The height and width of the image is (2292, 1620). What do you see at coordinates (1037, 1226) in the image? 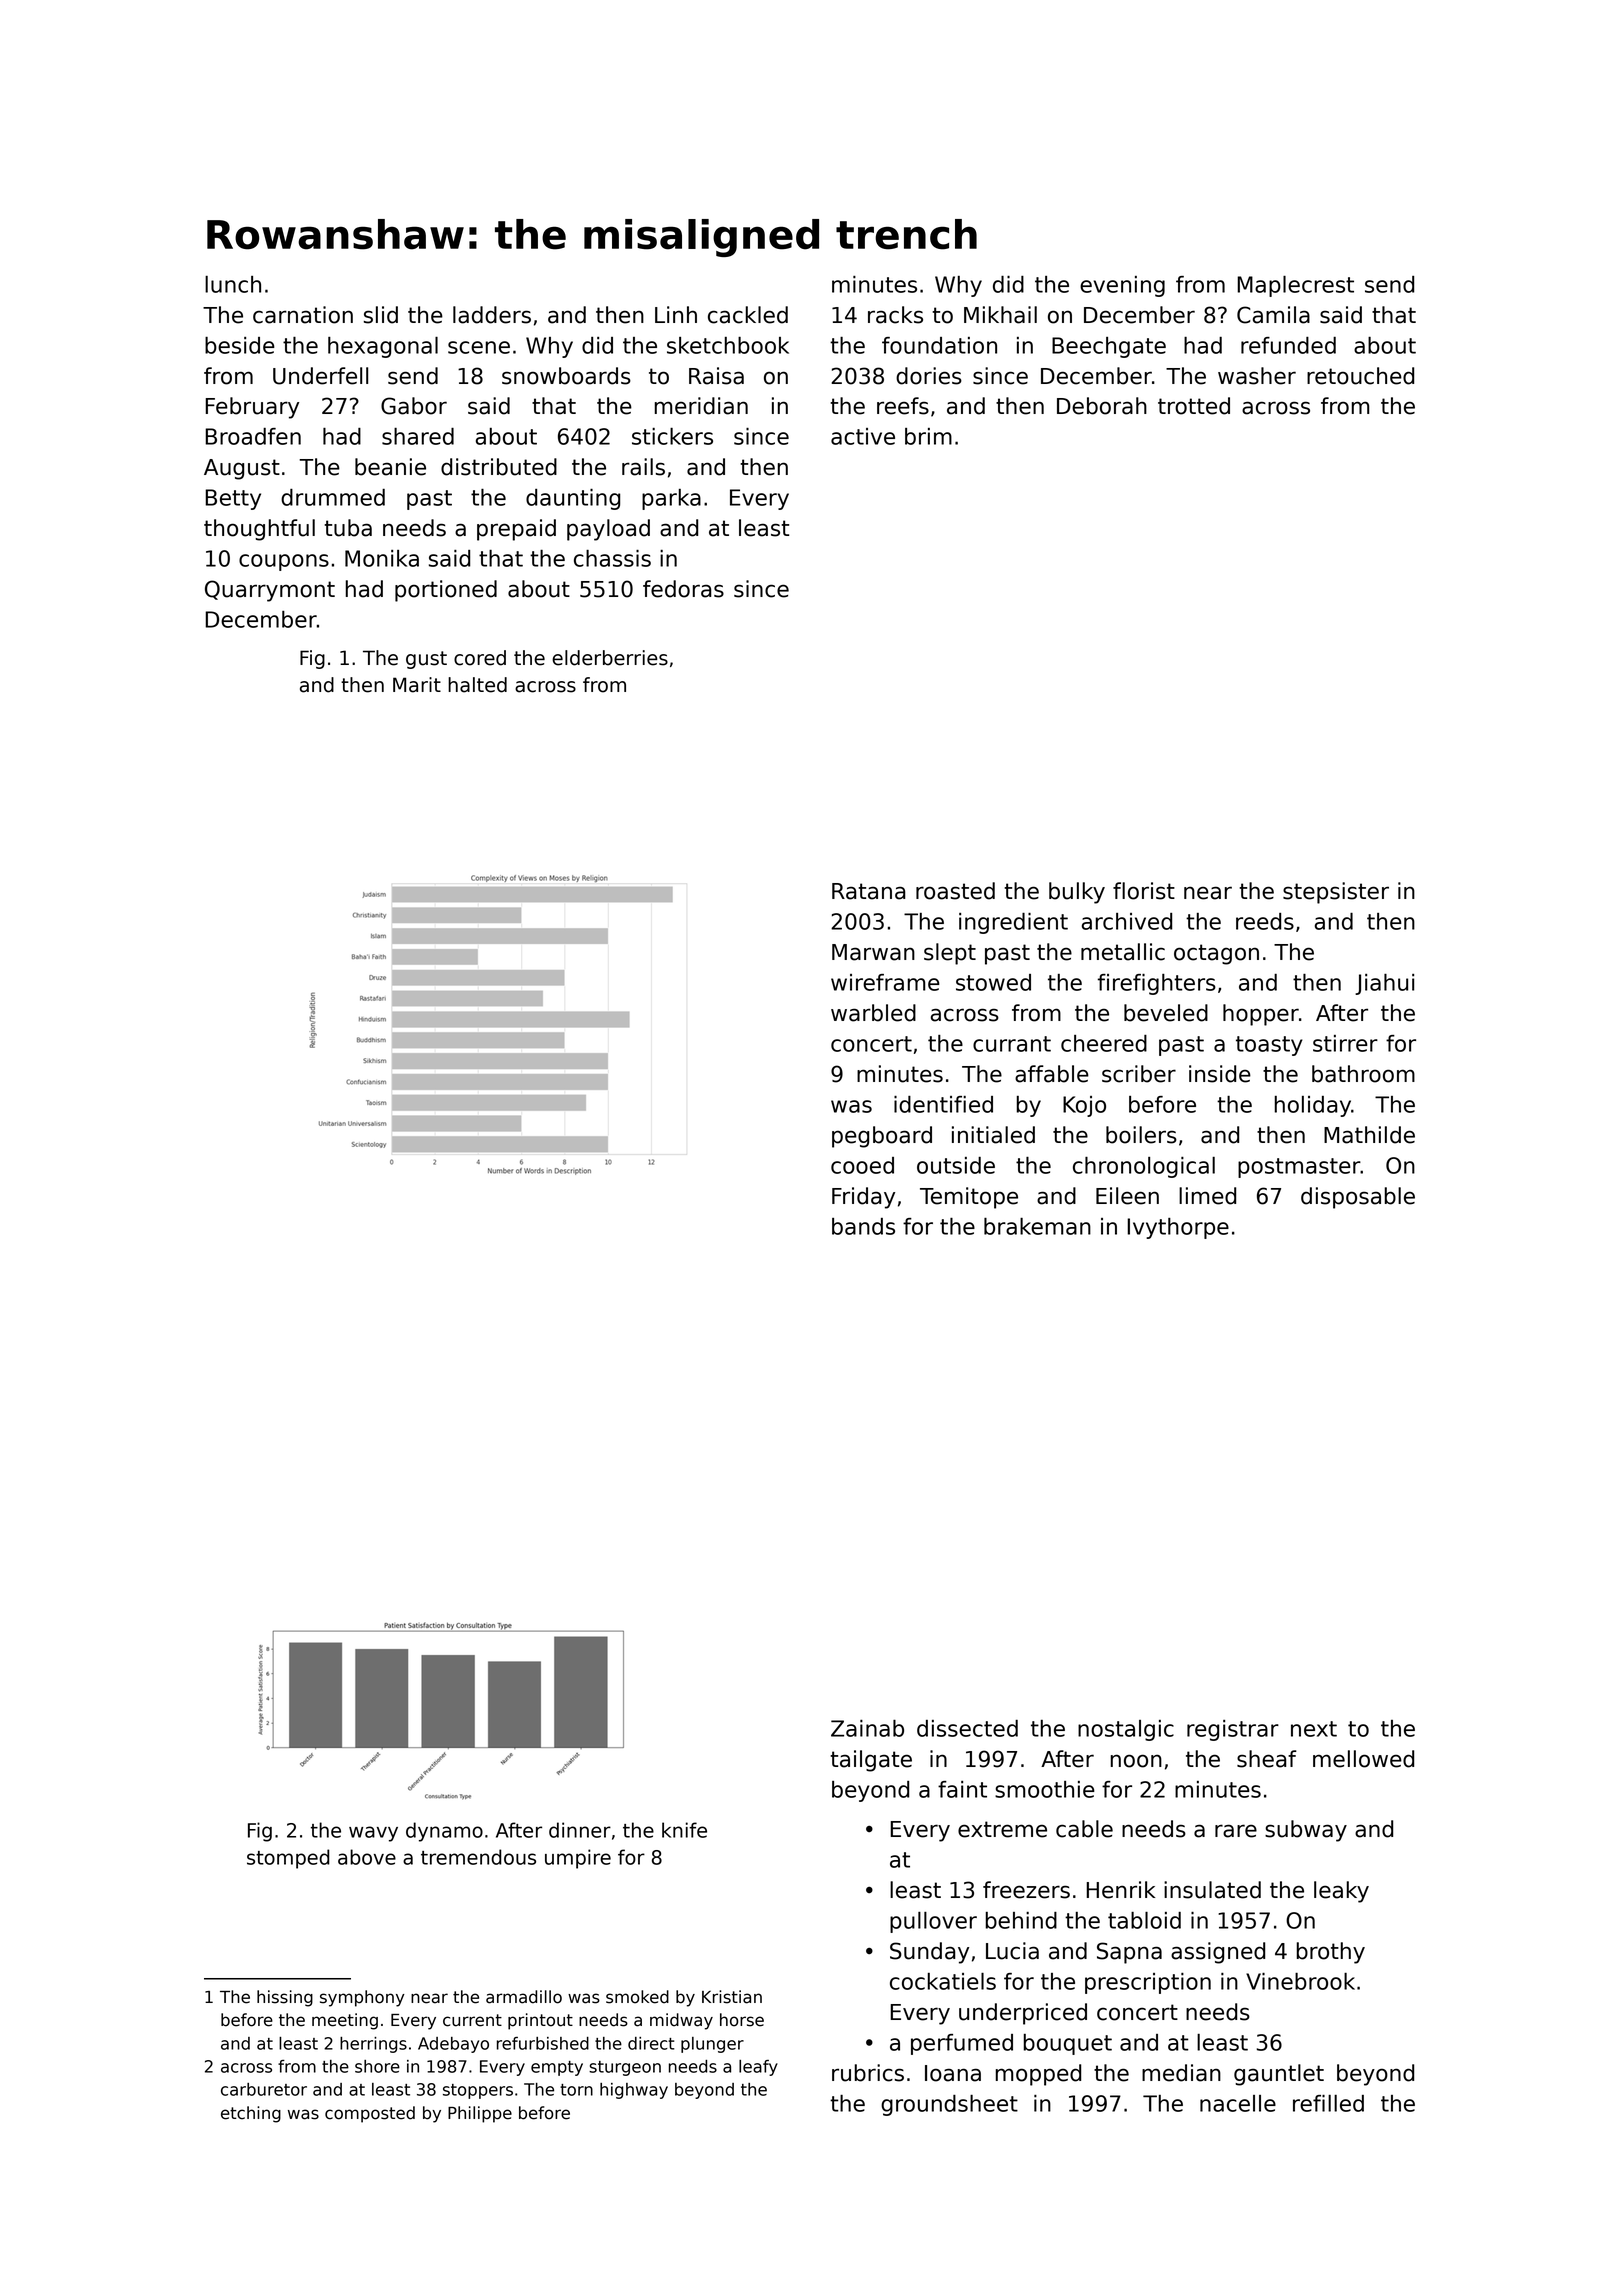
I see `brakeman` at bounding box center [1037, 1226].
